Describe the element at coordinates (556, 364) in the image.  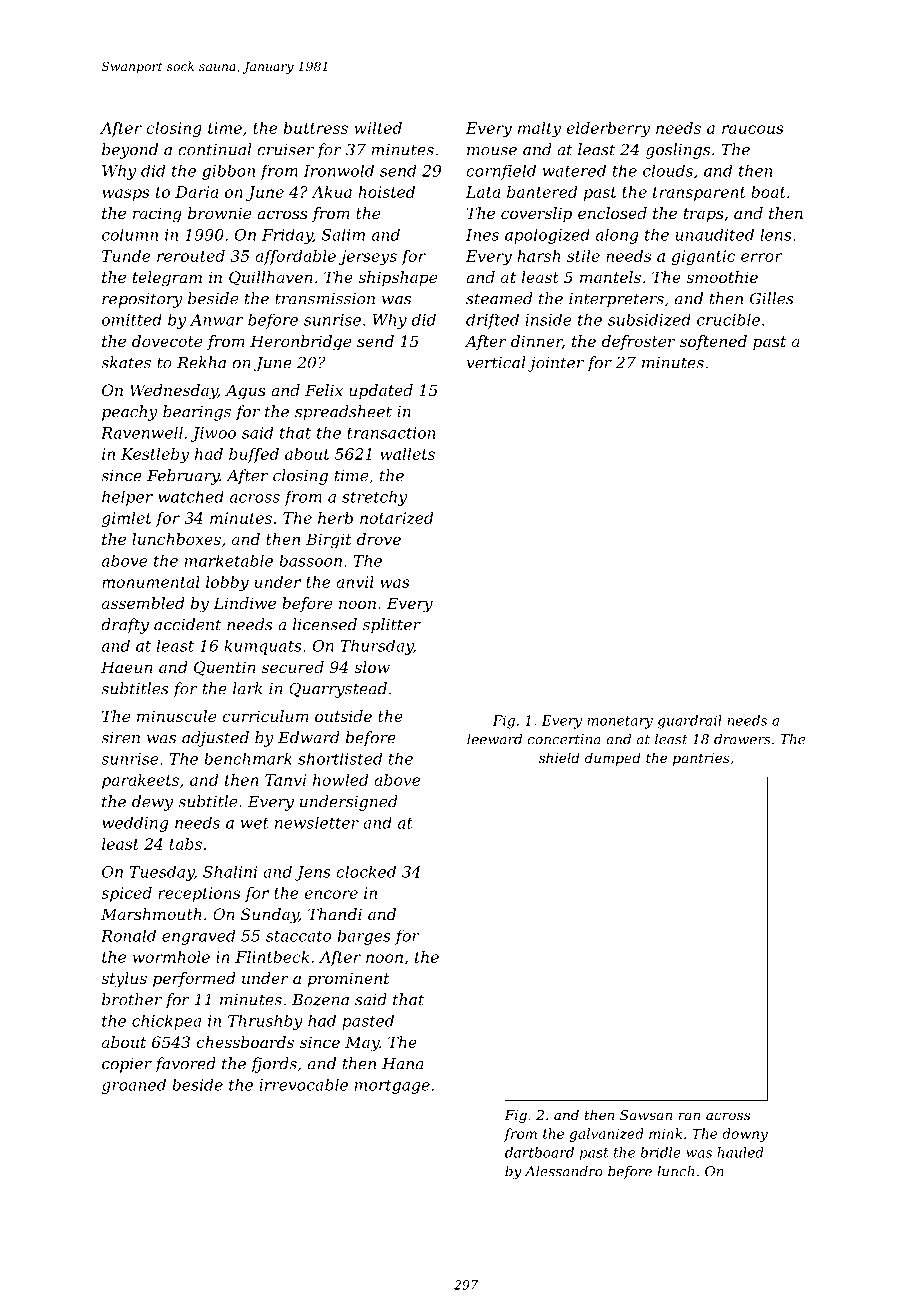
I see `jointer` at that location.
